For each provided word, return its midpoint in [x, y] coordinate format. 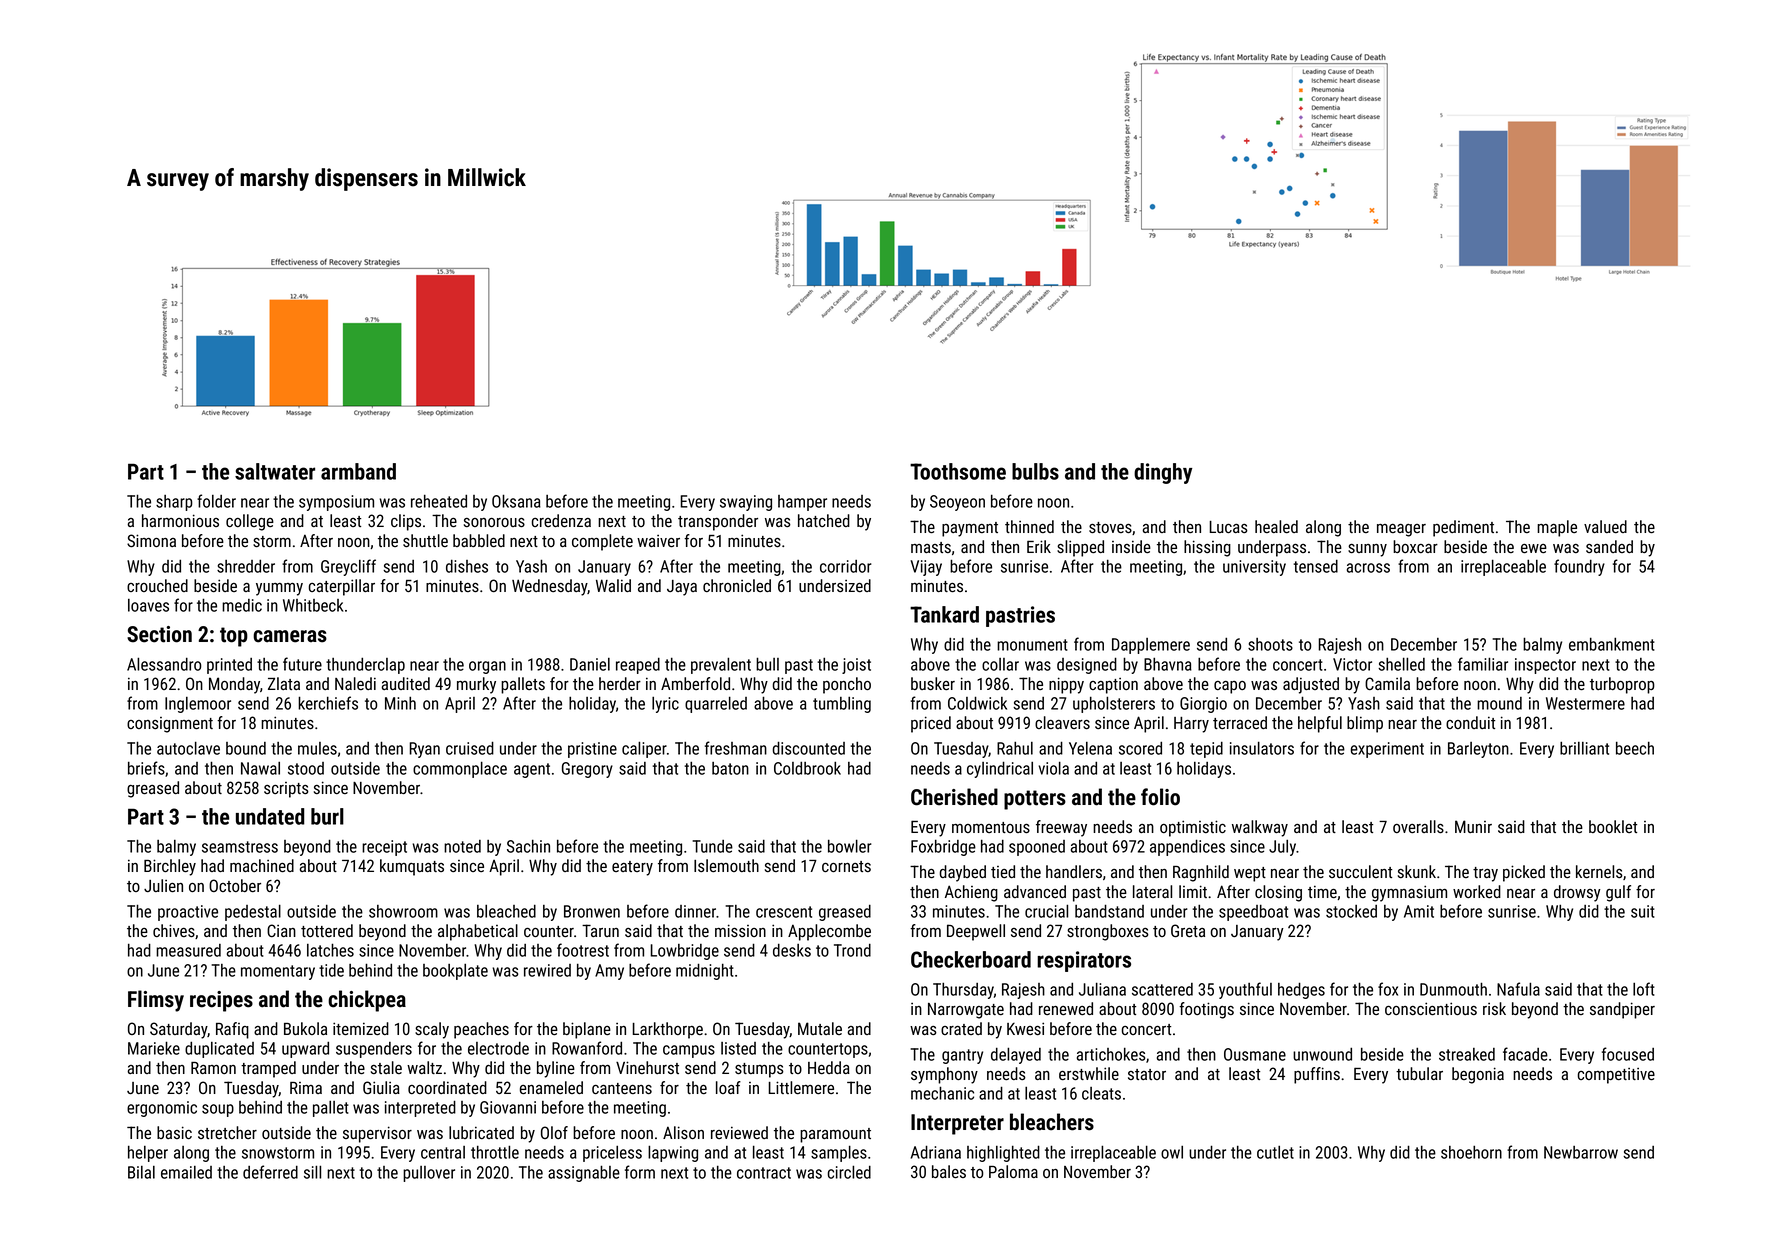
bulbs [1035, 471]
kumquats [412, 867]
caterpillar [342, 587]
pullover [429, 1174]
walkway [1260, 828]
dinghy [1163, 473]
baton [730, 768]
